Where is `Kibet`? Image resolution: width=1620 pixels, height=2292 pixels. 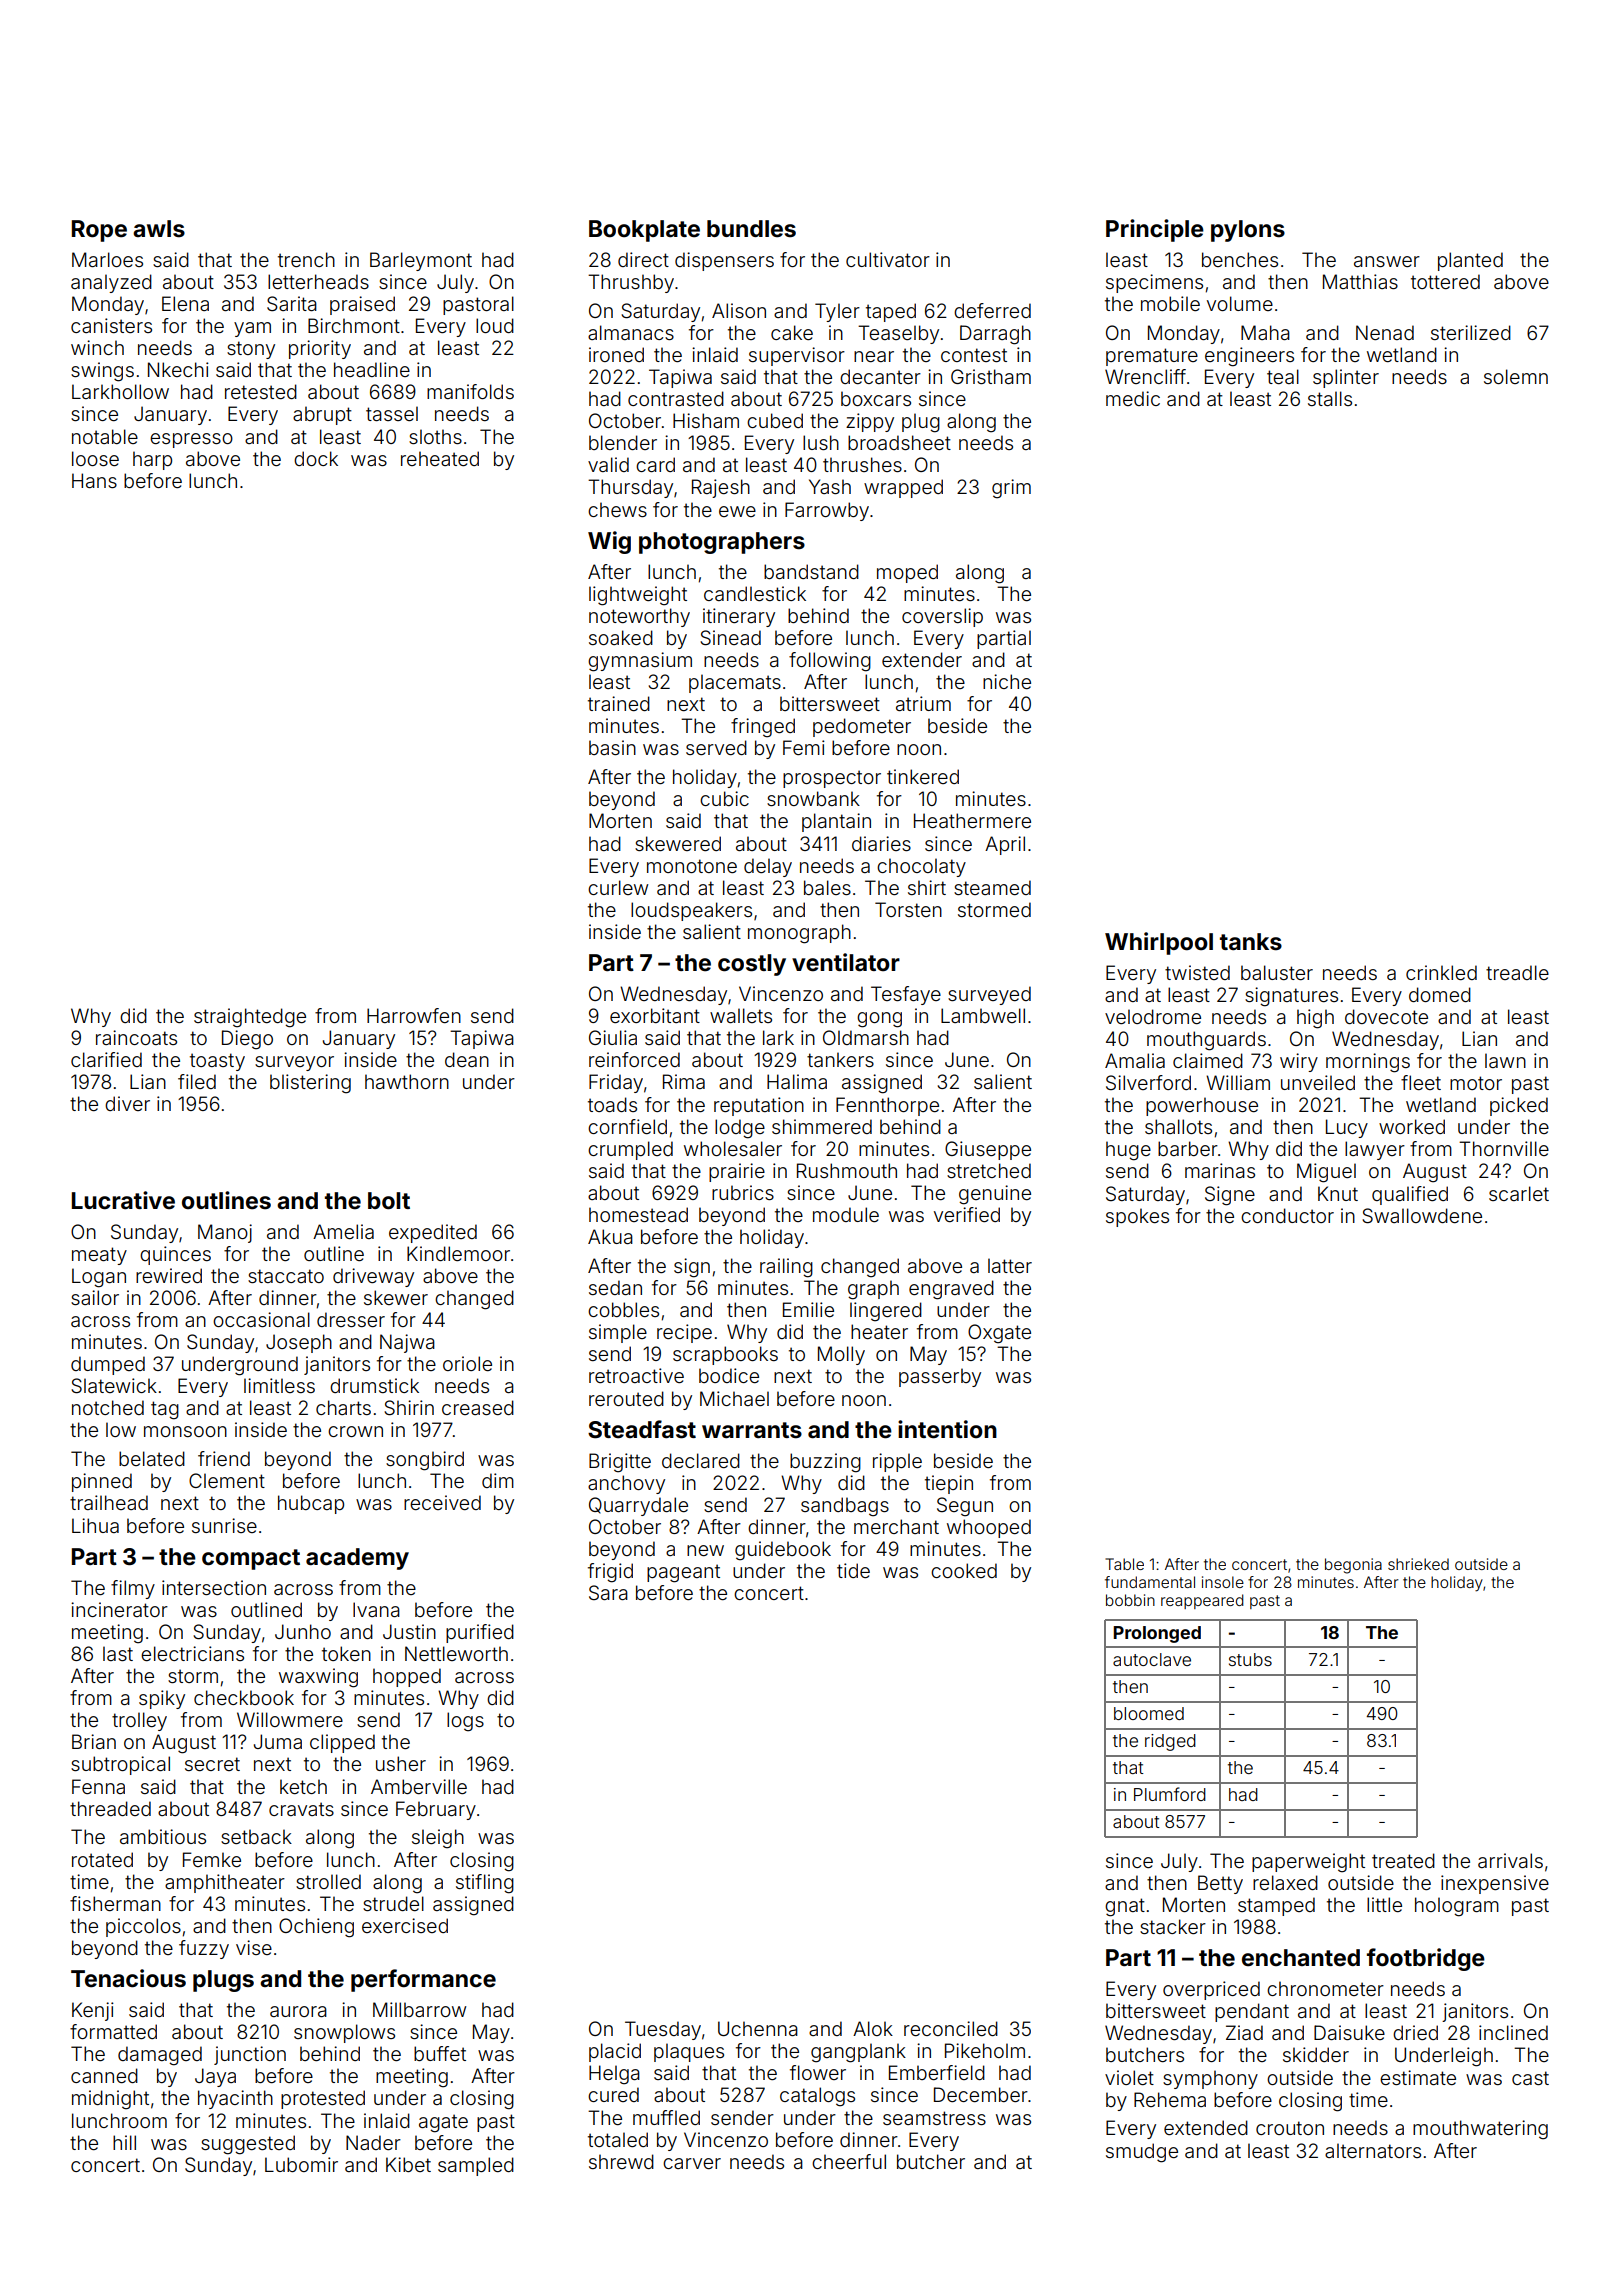
Kibet is located at coordinates (408, 2164).
